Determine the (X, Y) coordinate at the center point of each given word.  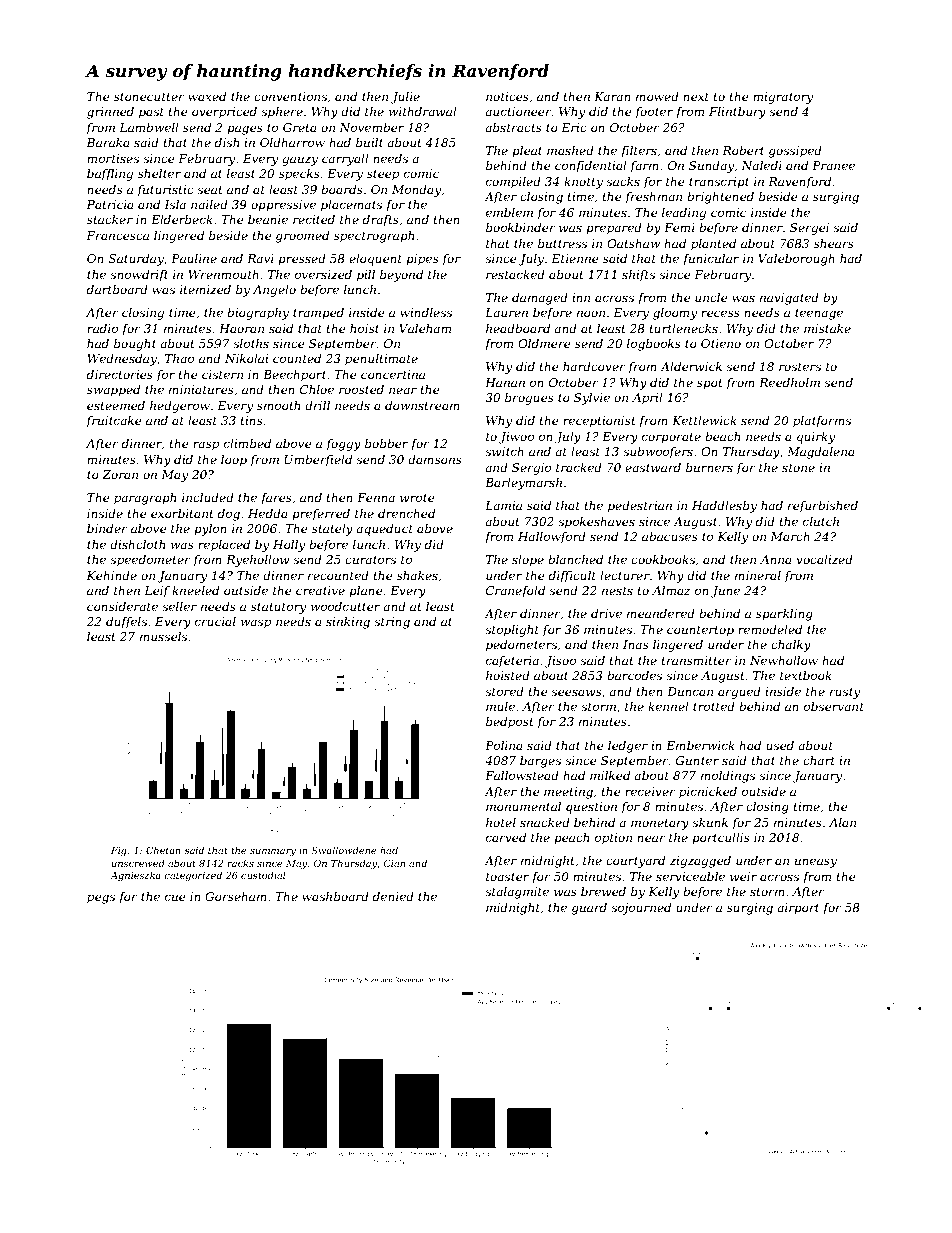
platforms (822, 422)
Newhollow (784, 660)
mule (500, 706)
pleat (527, 152)
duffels (126, 623)
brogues (529, 399)
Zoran (120, 474)
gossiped (795, 152)
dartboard (117, 289)
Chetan (163, 850)
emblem (509, 212)
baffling (110, 175)
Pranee (833, 165)
